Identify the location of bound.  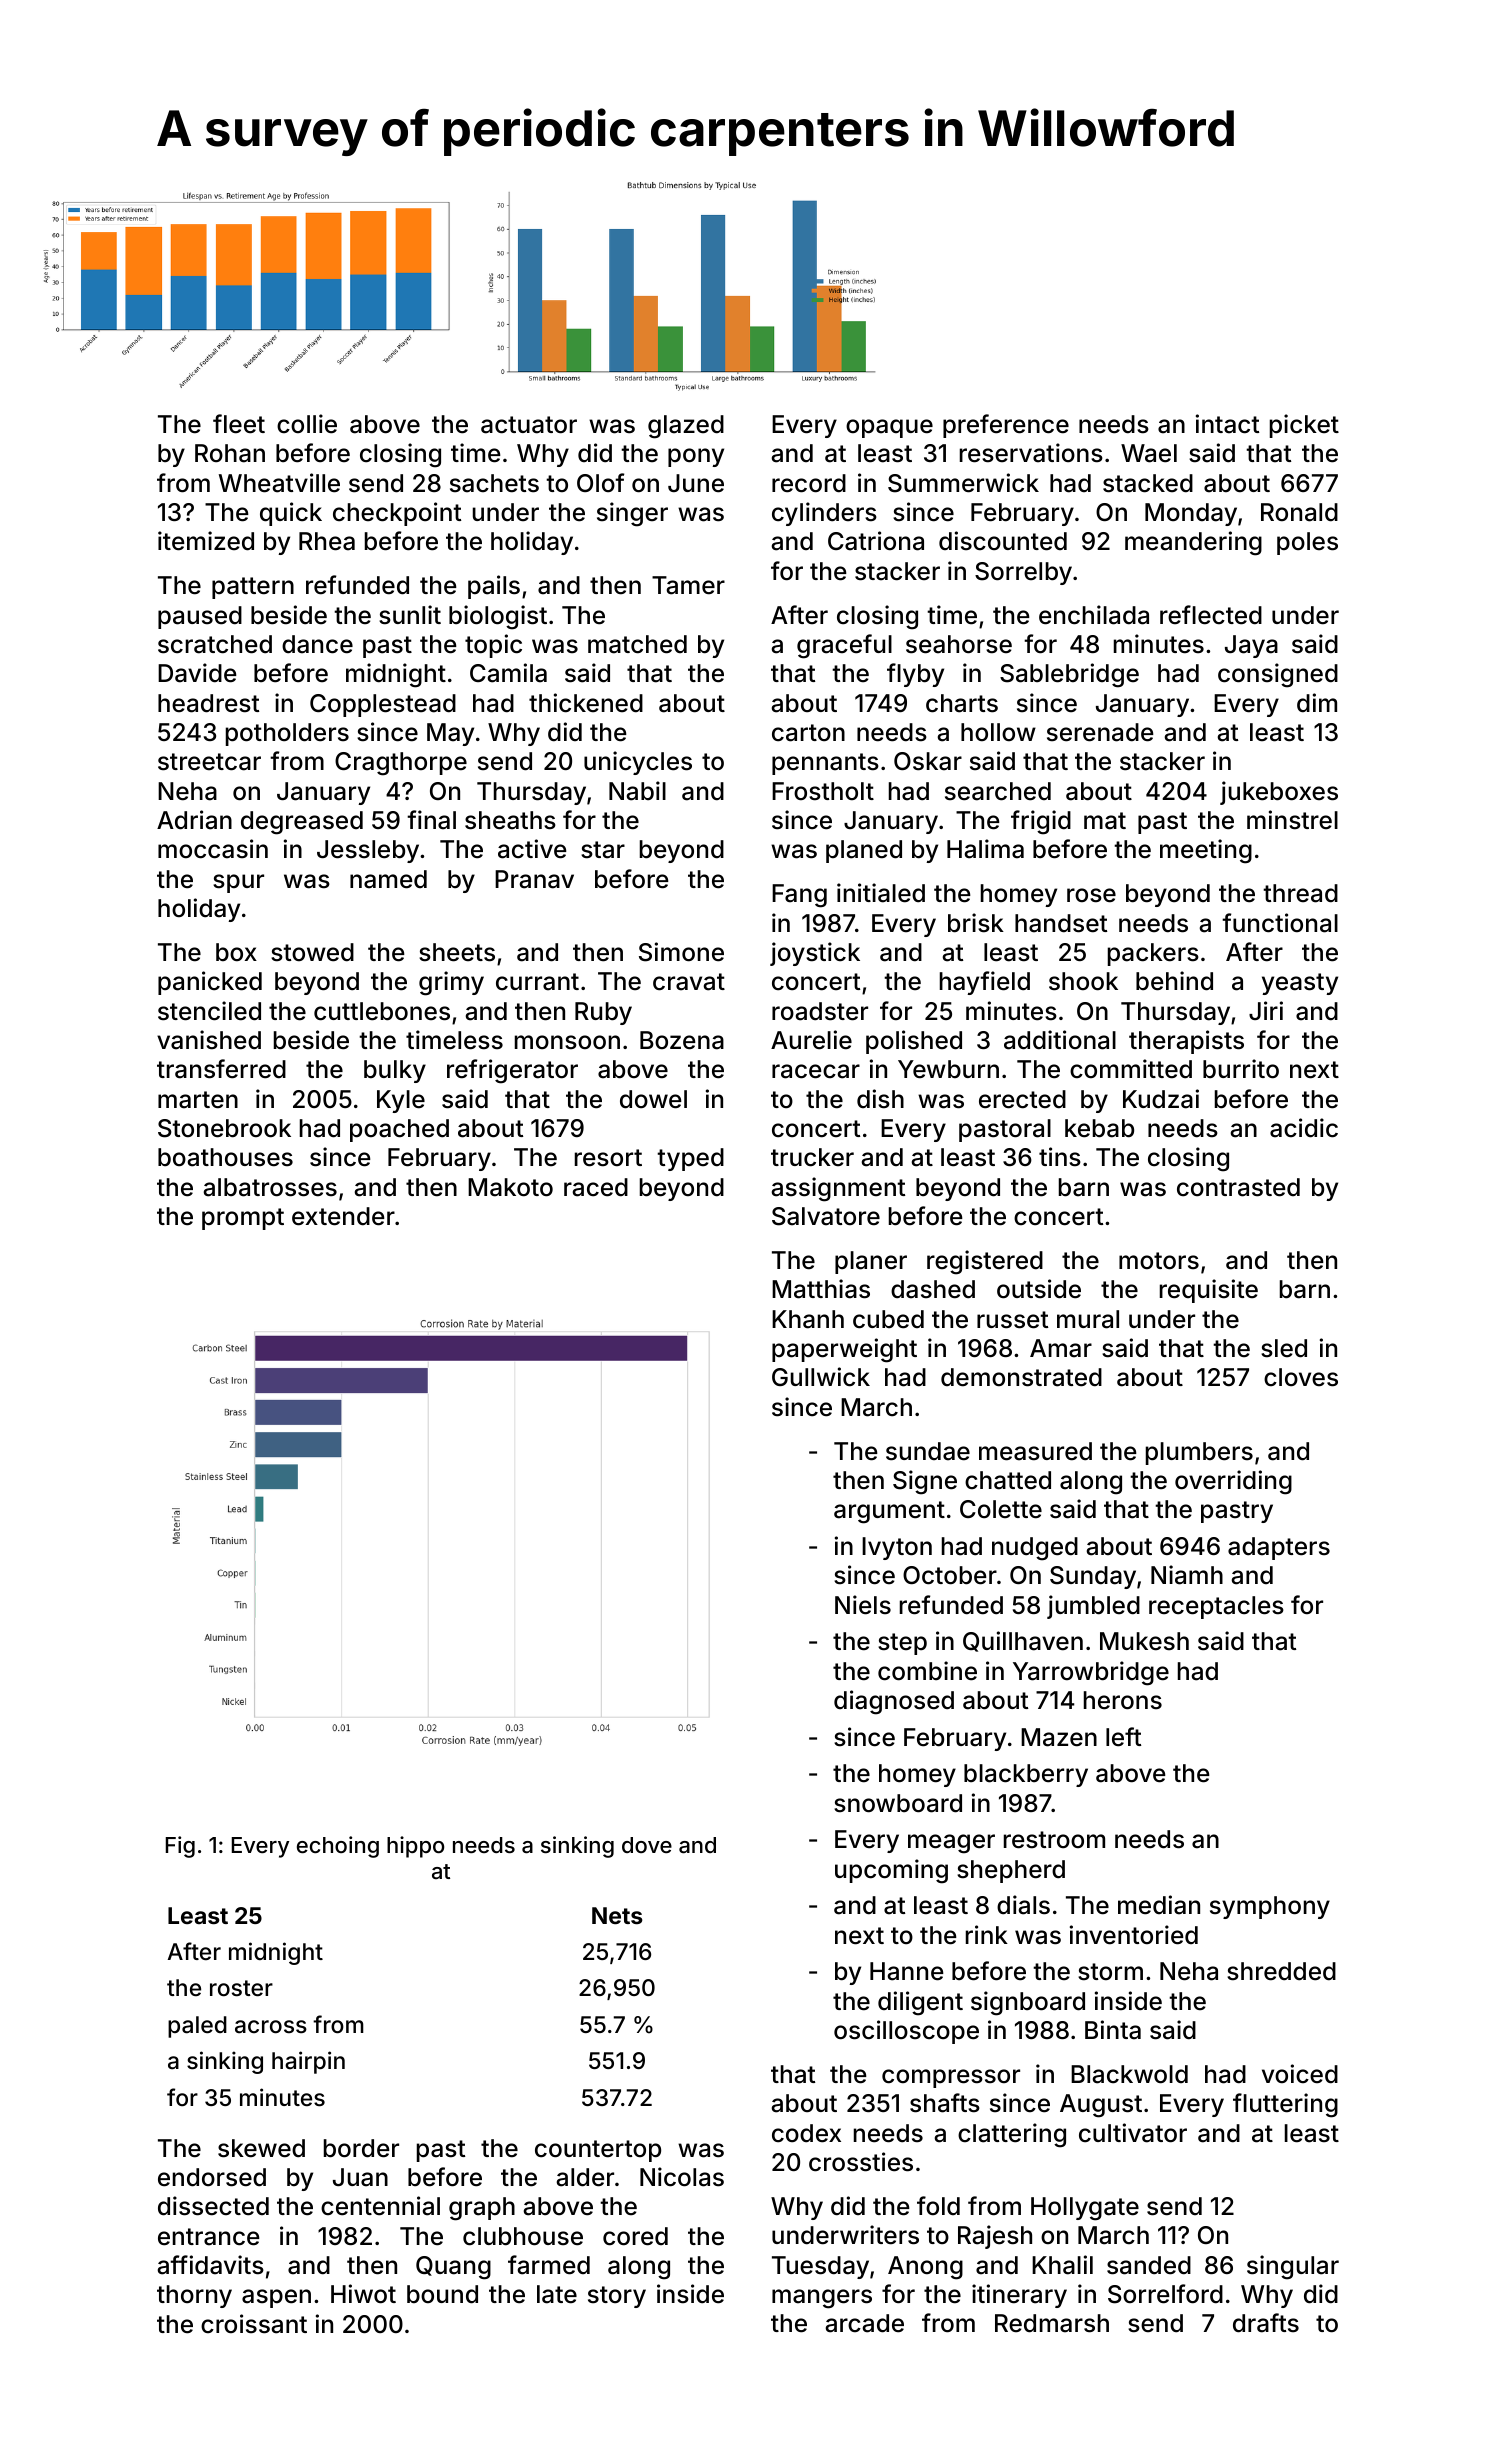
(442, 2294).
